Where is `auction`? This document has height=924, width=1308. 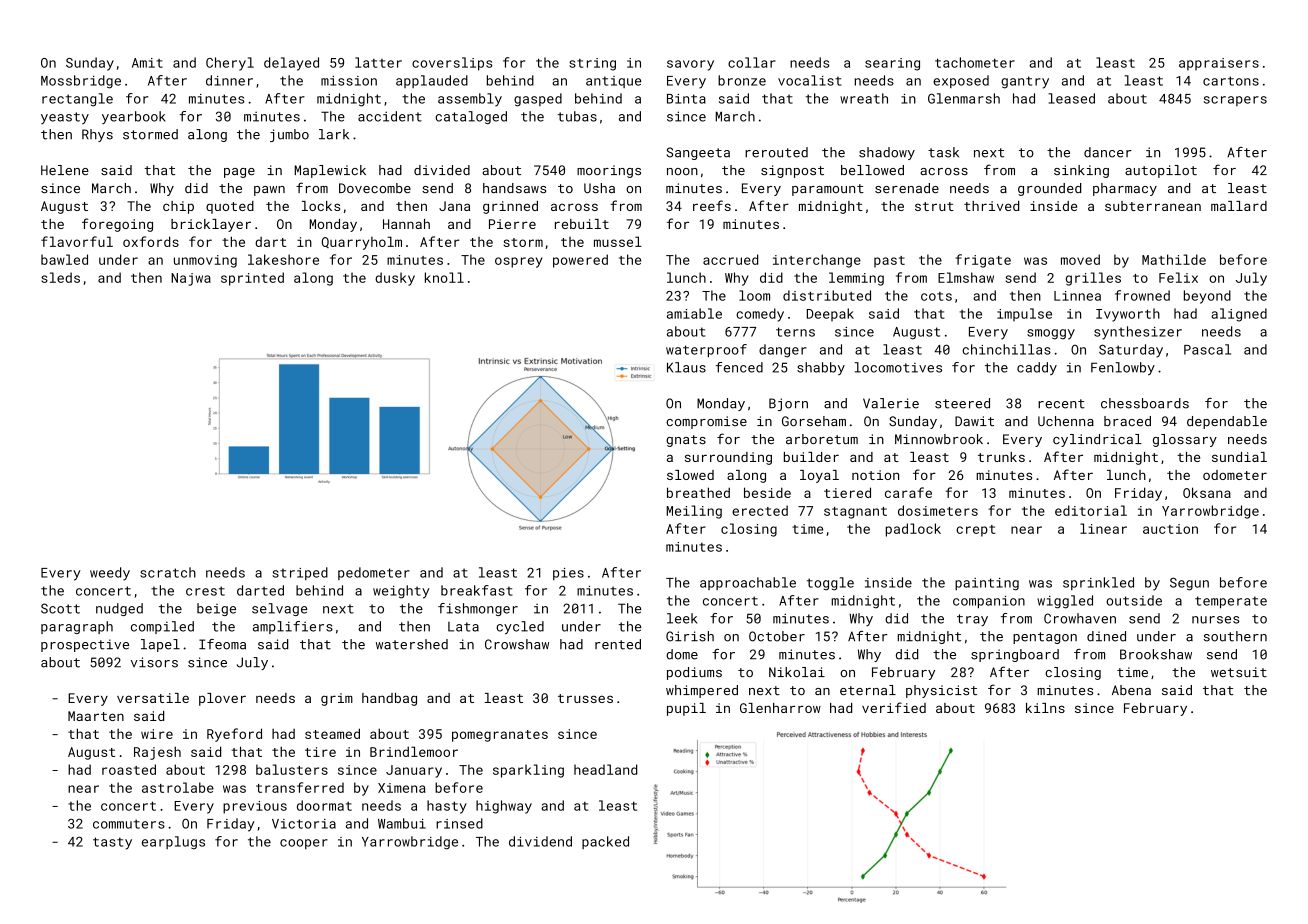
auction is located at coordinates (1170, 529).
